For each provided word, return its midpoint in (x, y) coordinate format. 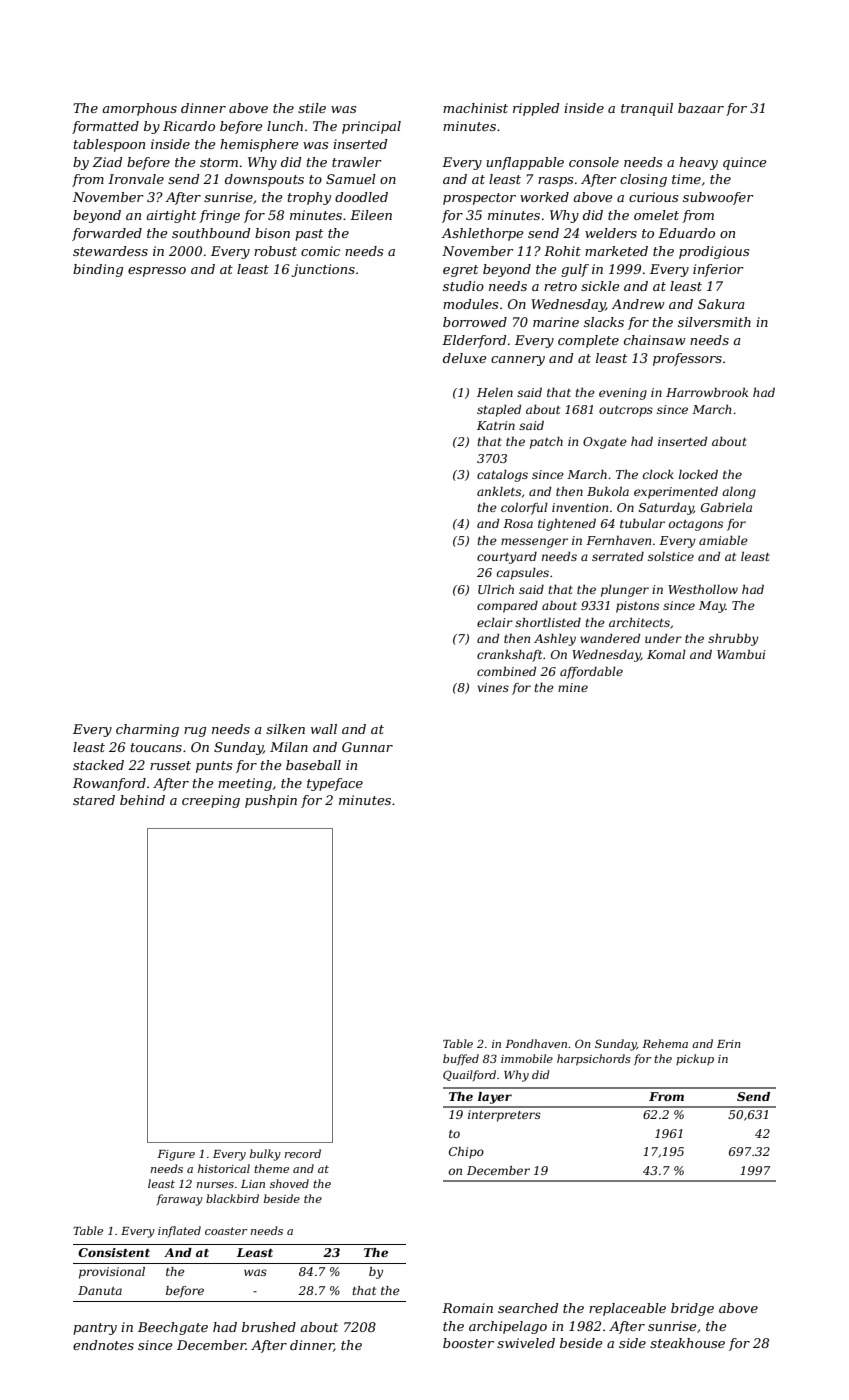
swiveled (526, 1343)
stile (312, 108)
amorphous (139, 109)
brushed (269, 1327)
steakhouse (687, 1343)
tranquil (647, 109)
